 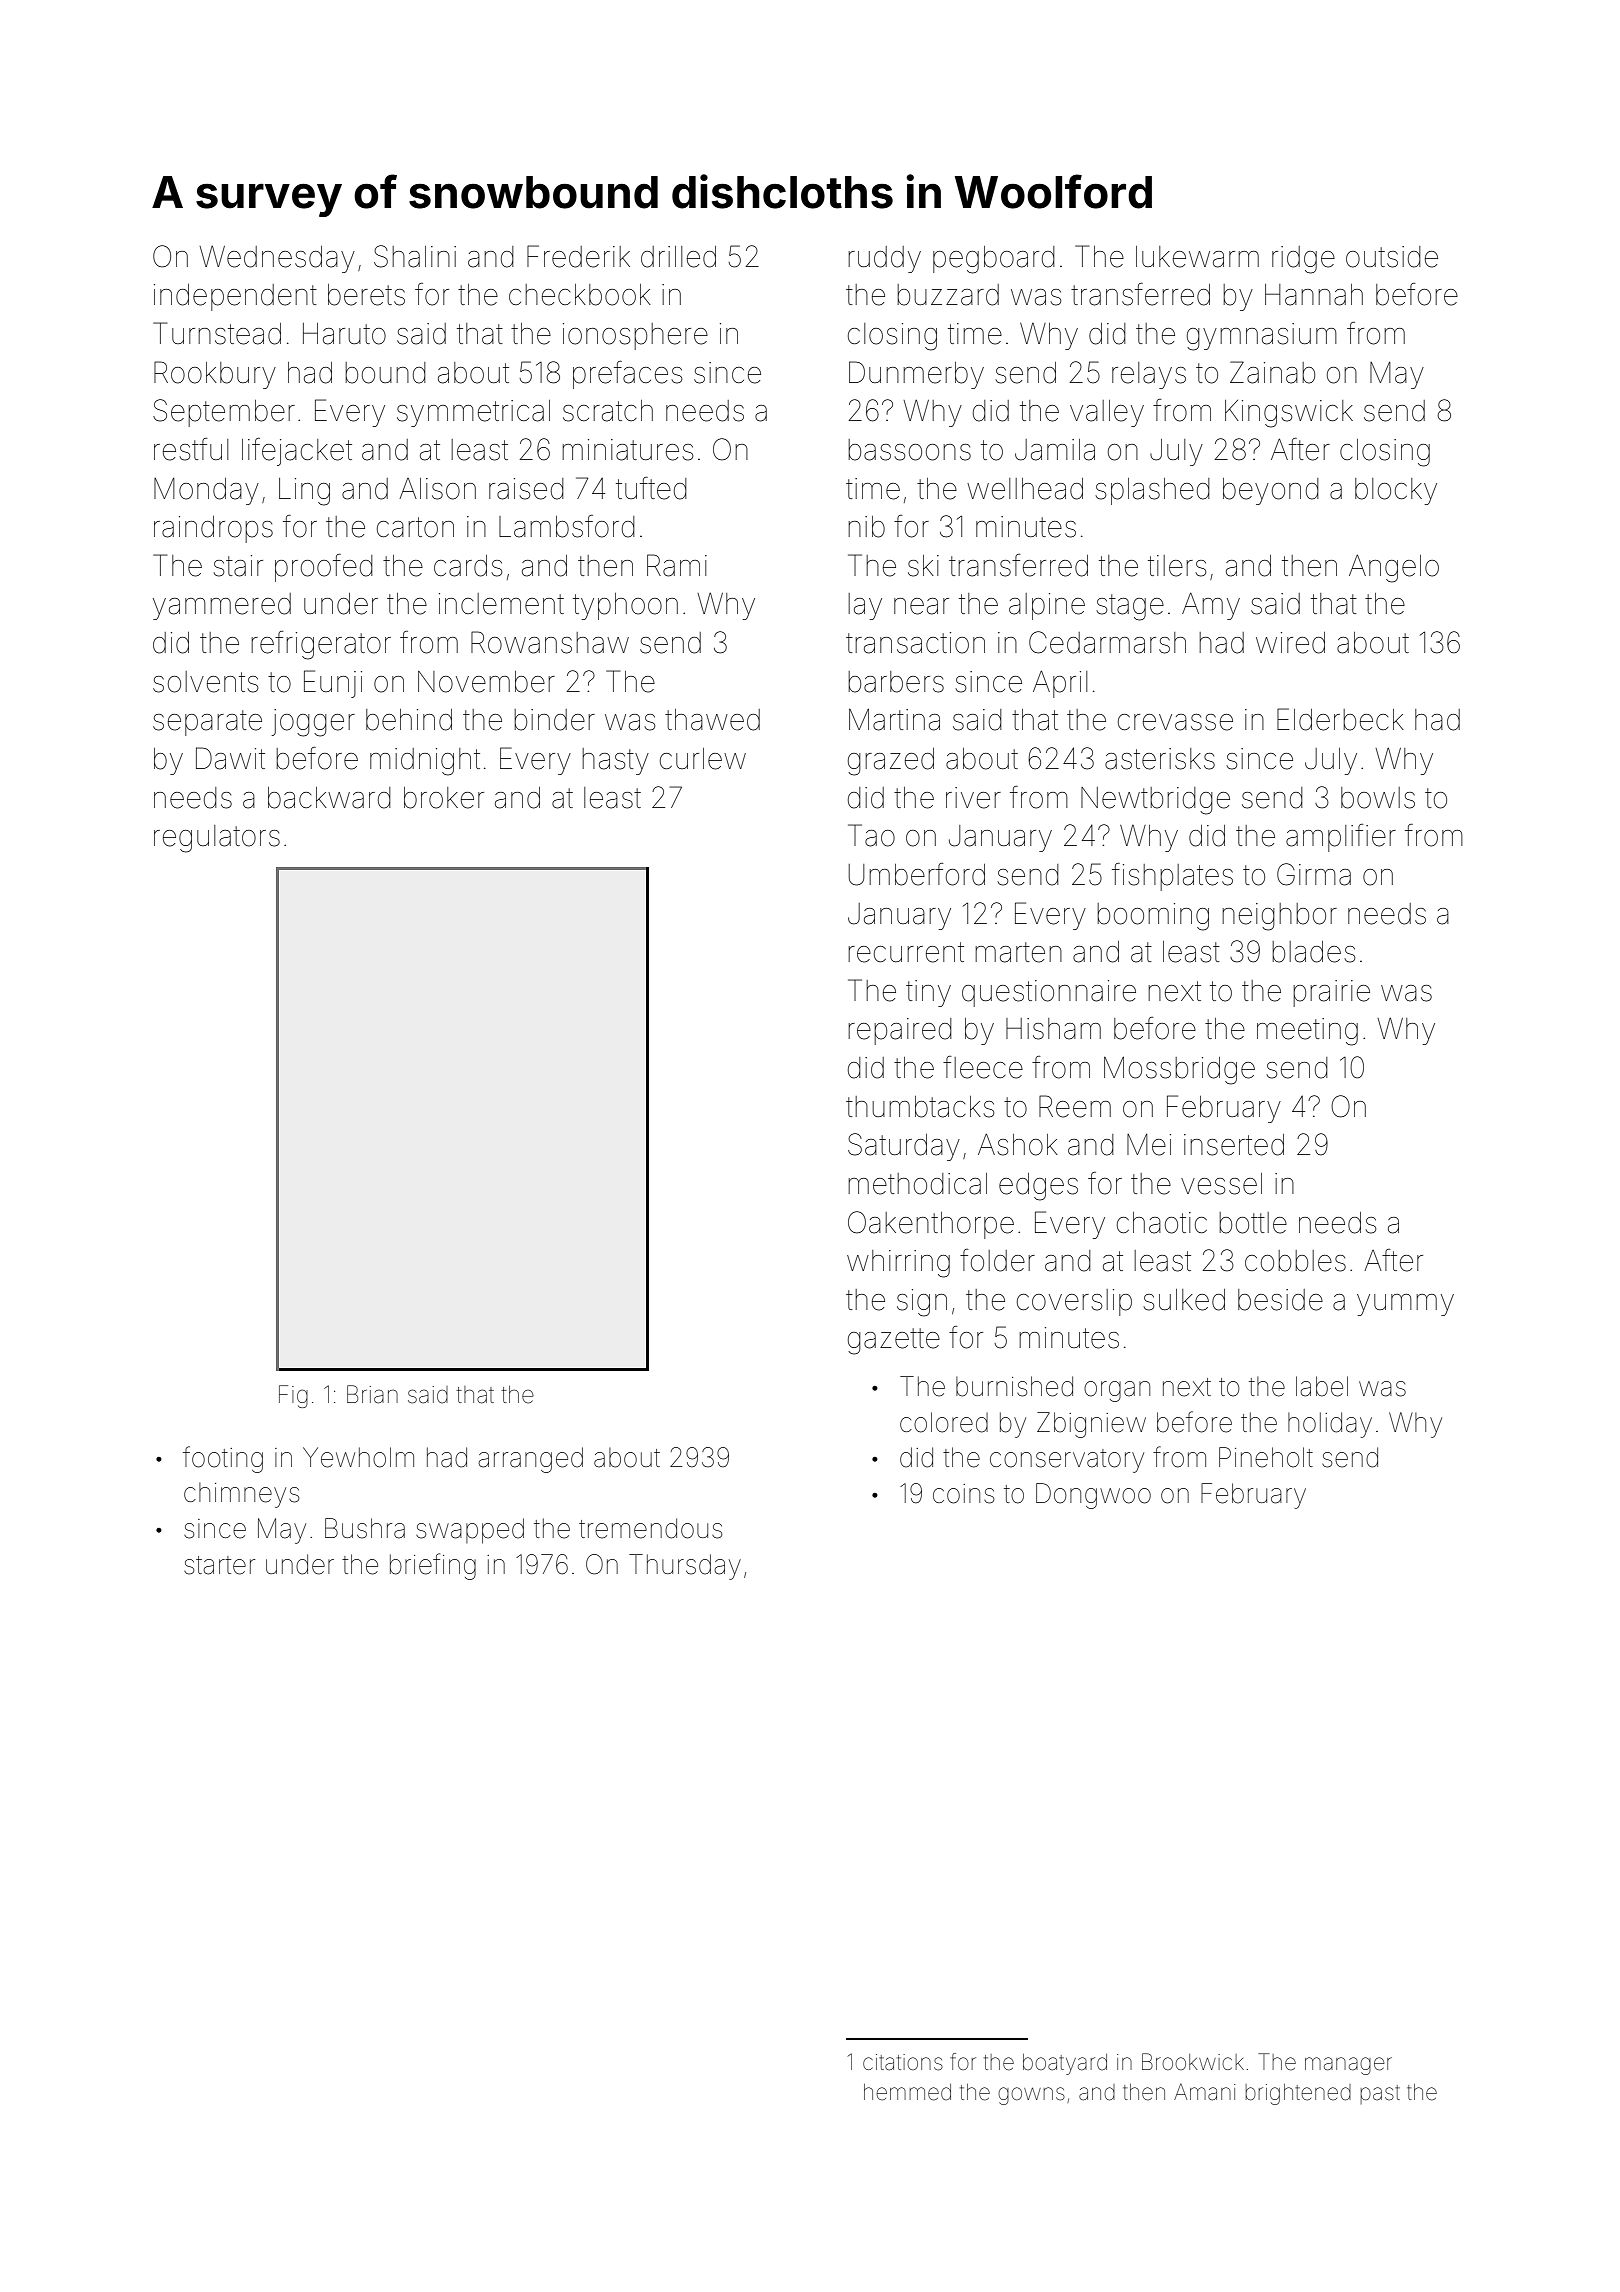 What do you see at coordinates (678, 257) in the screenshot?
I see `drilled` at bounding box center [678, 257].
